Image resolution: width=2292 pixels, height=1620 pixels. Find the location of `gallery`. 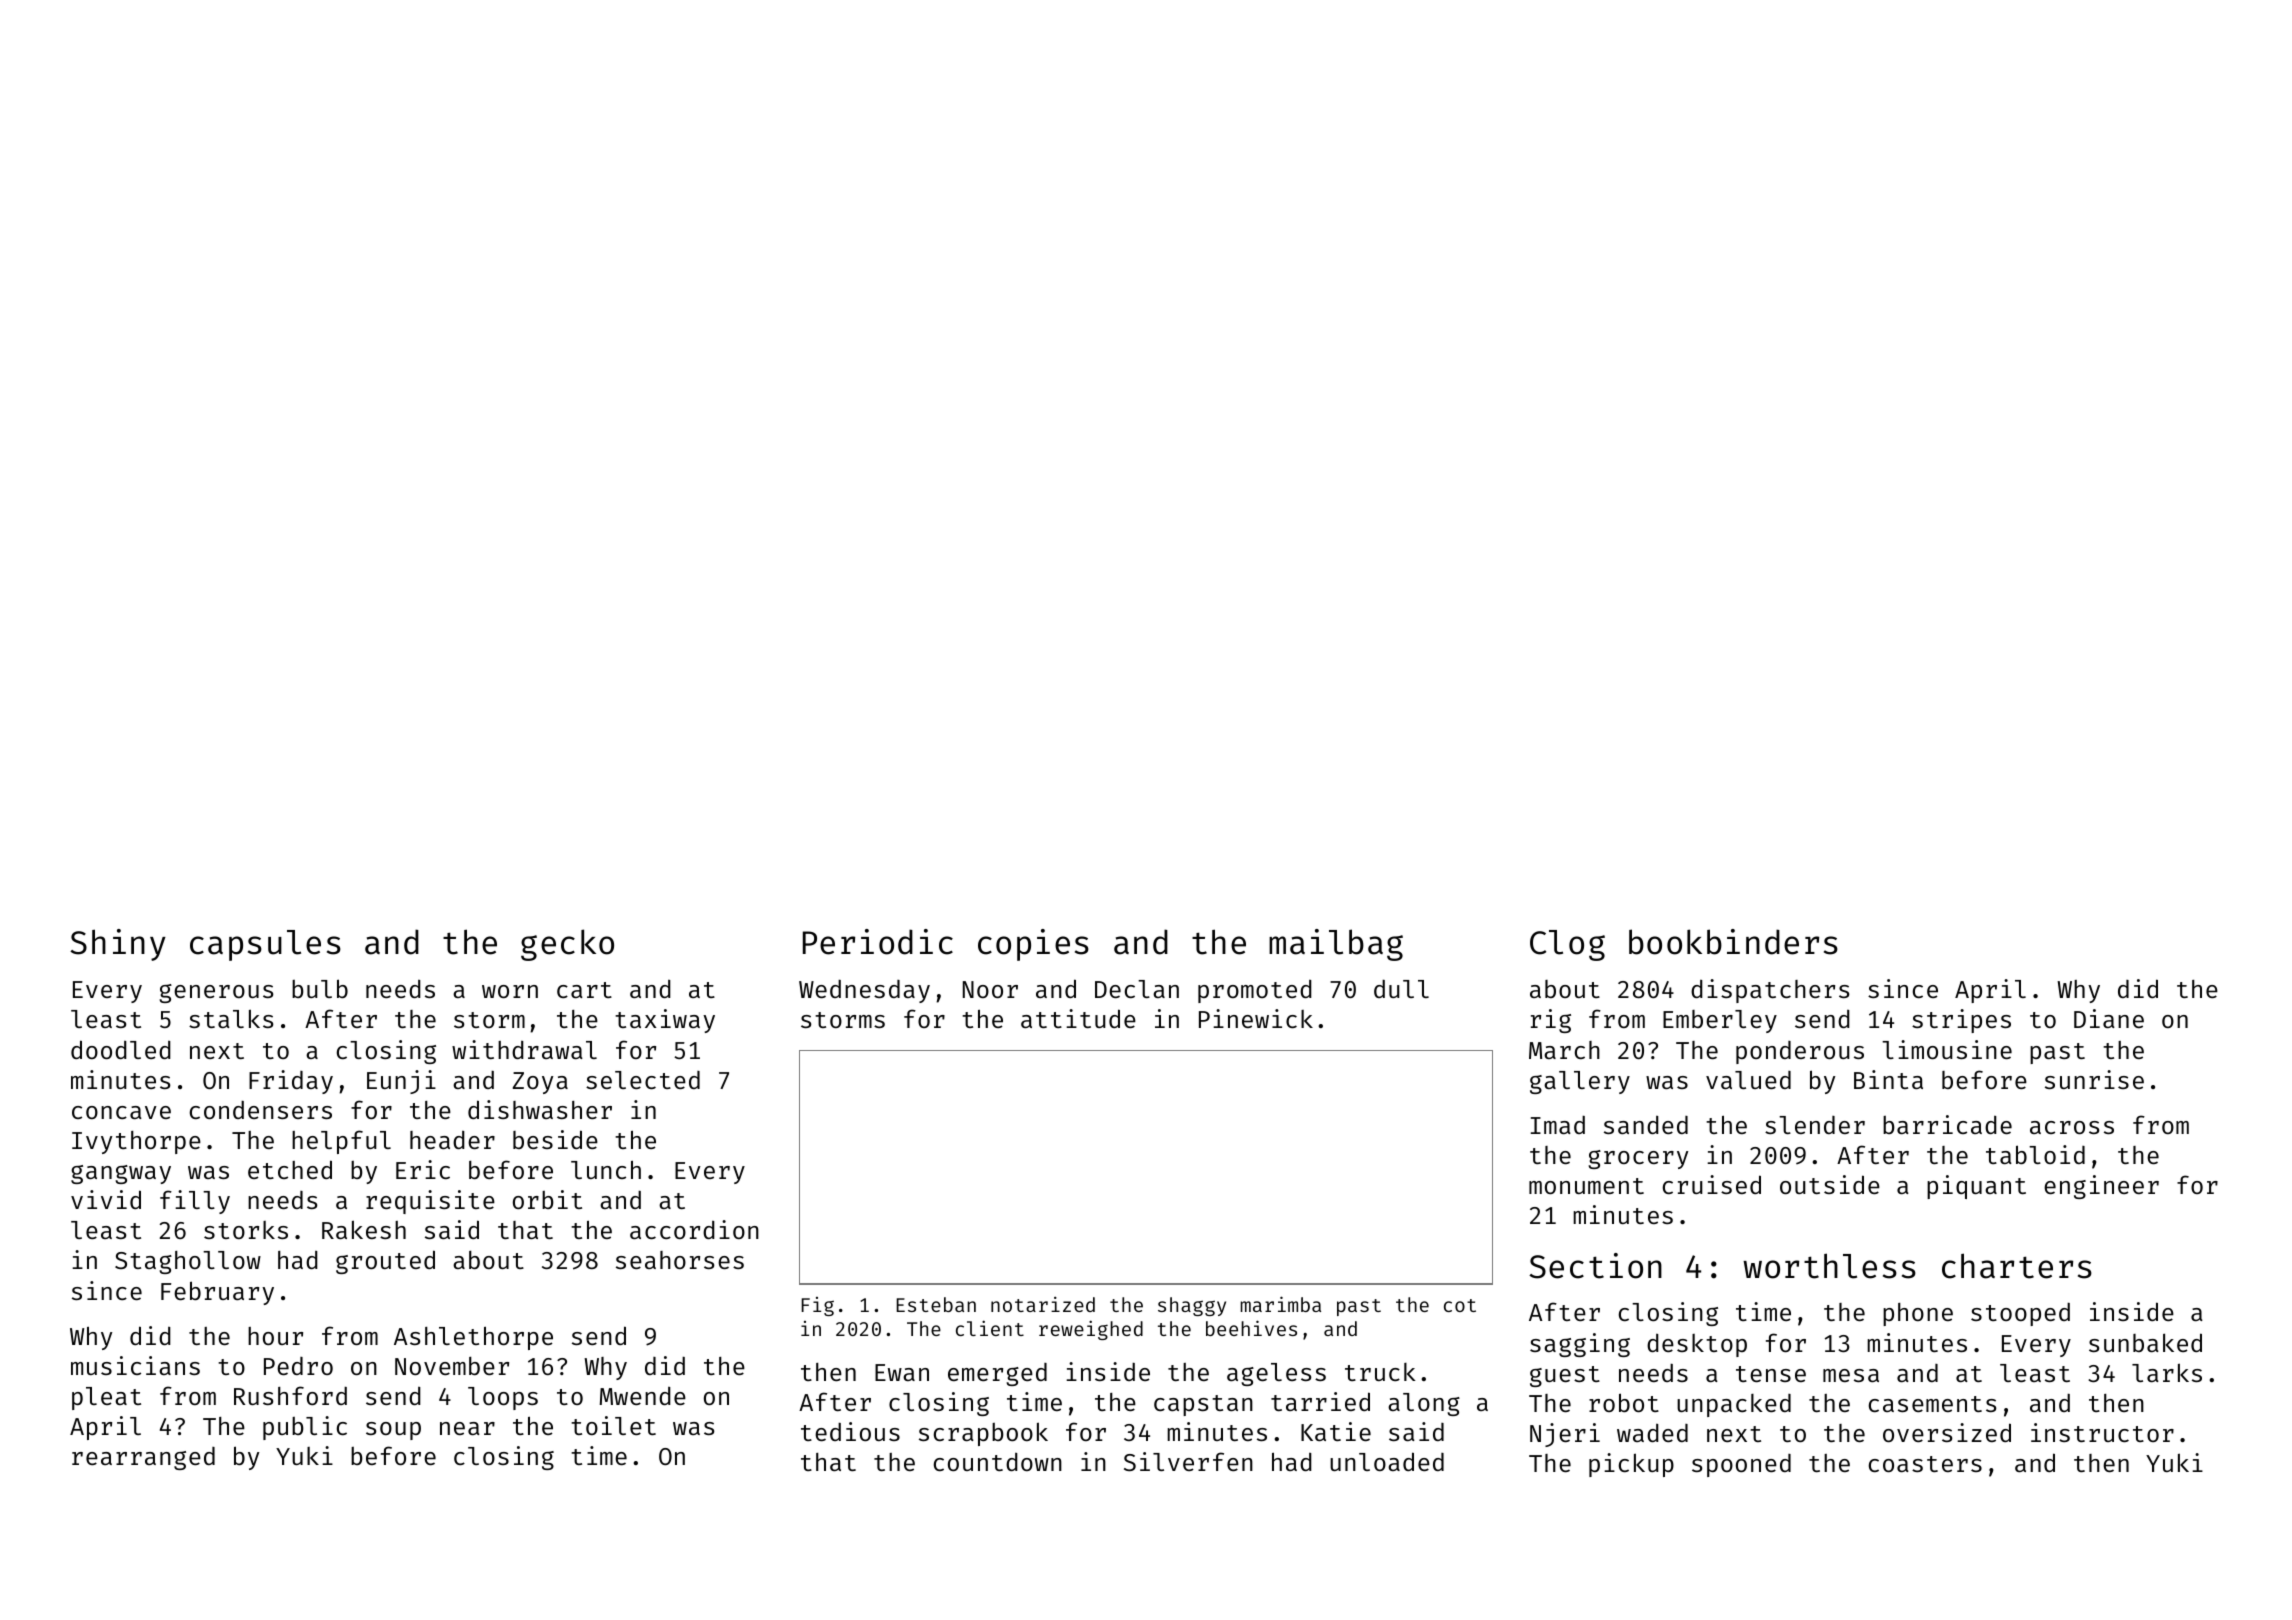

gallery is located at coordinates (1580, 1082).
